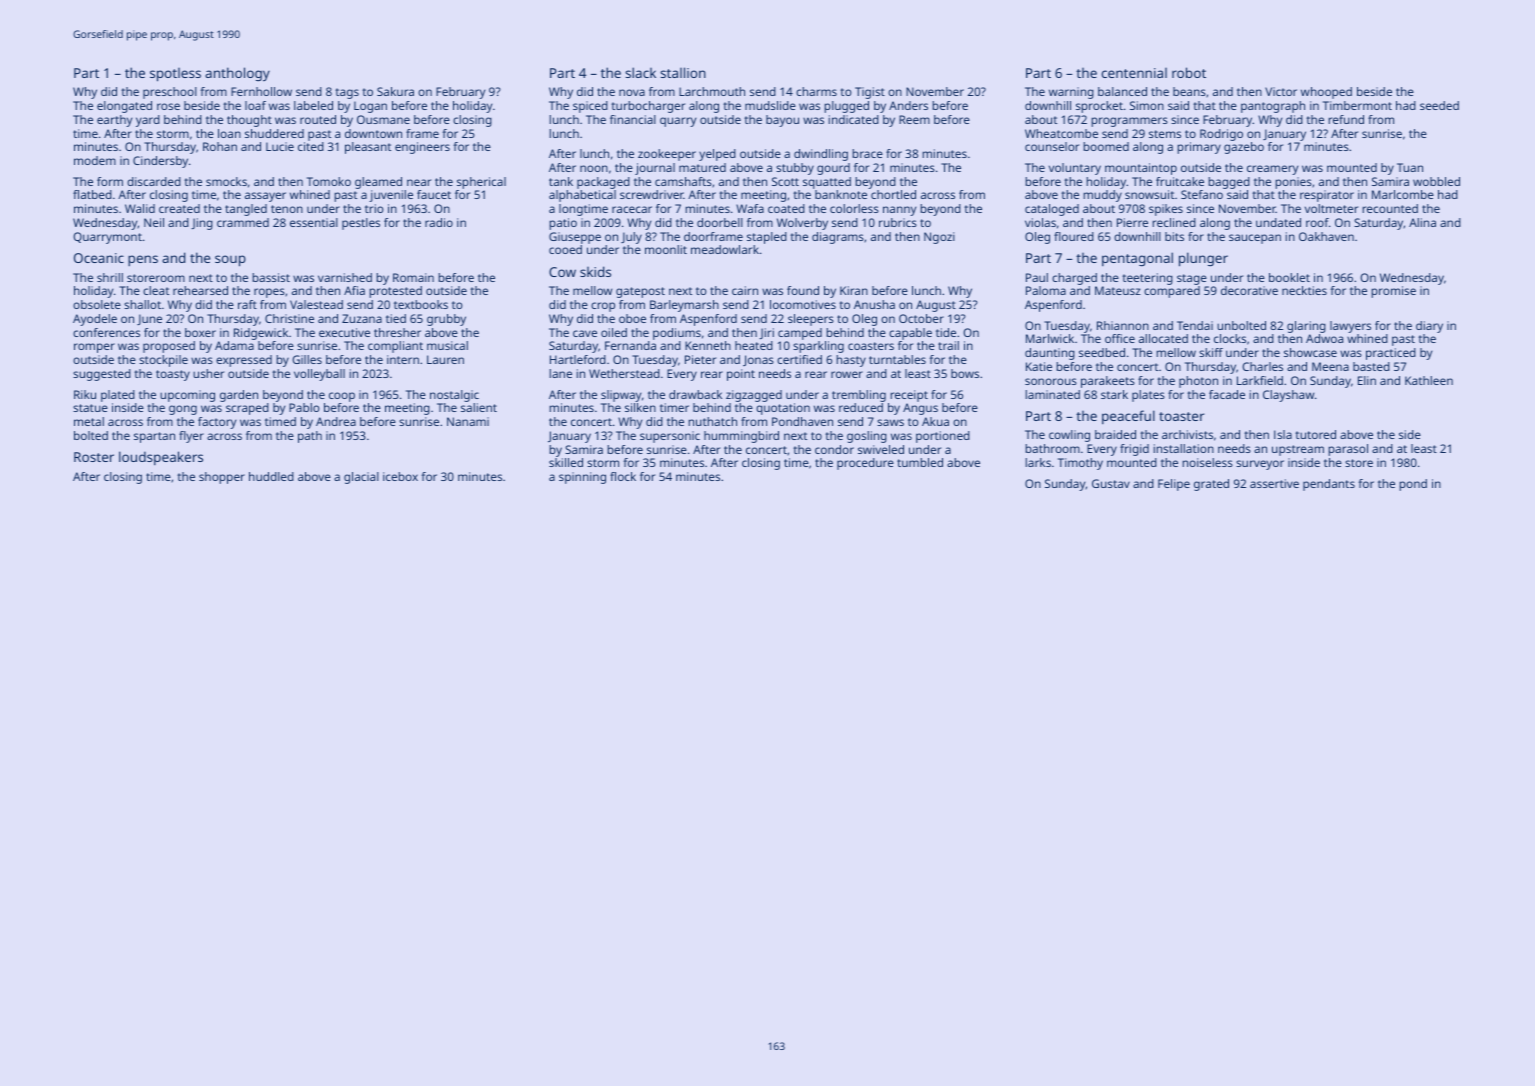  What do you see at coordinates (319, 375) in the screenshot?
I see `volleyball` at bounding box center [319, 375].
